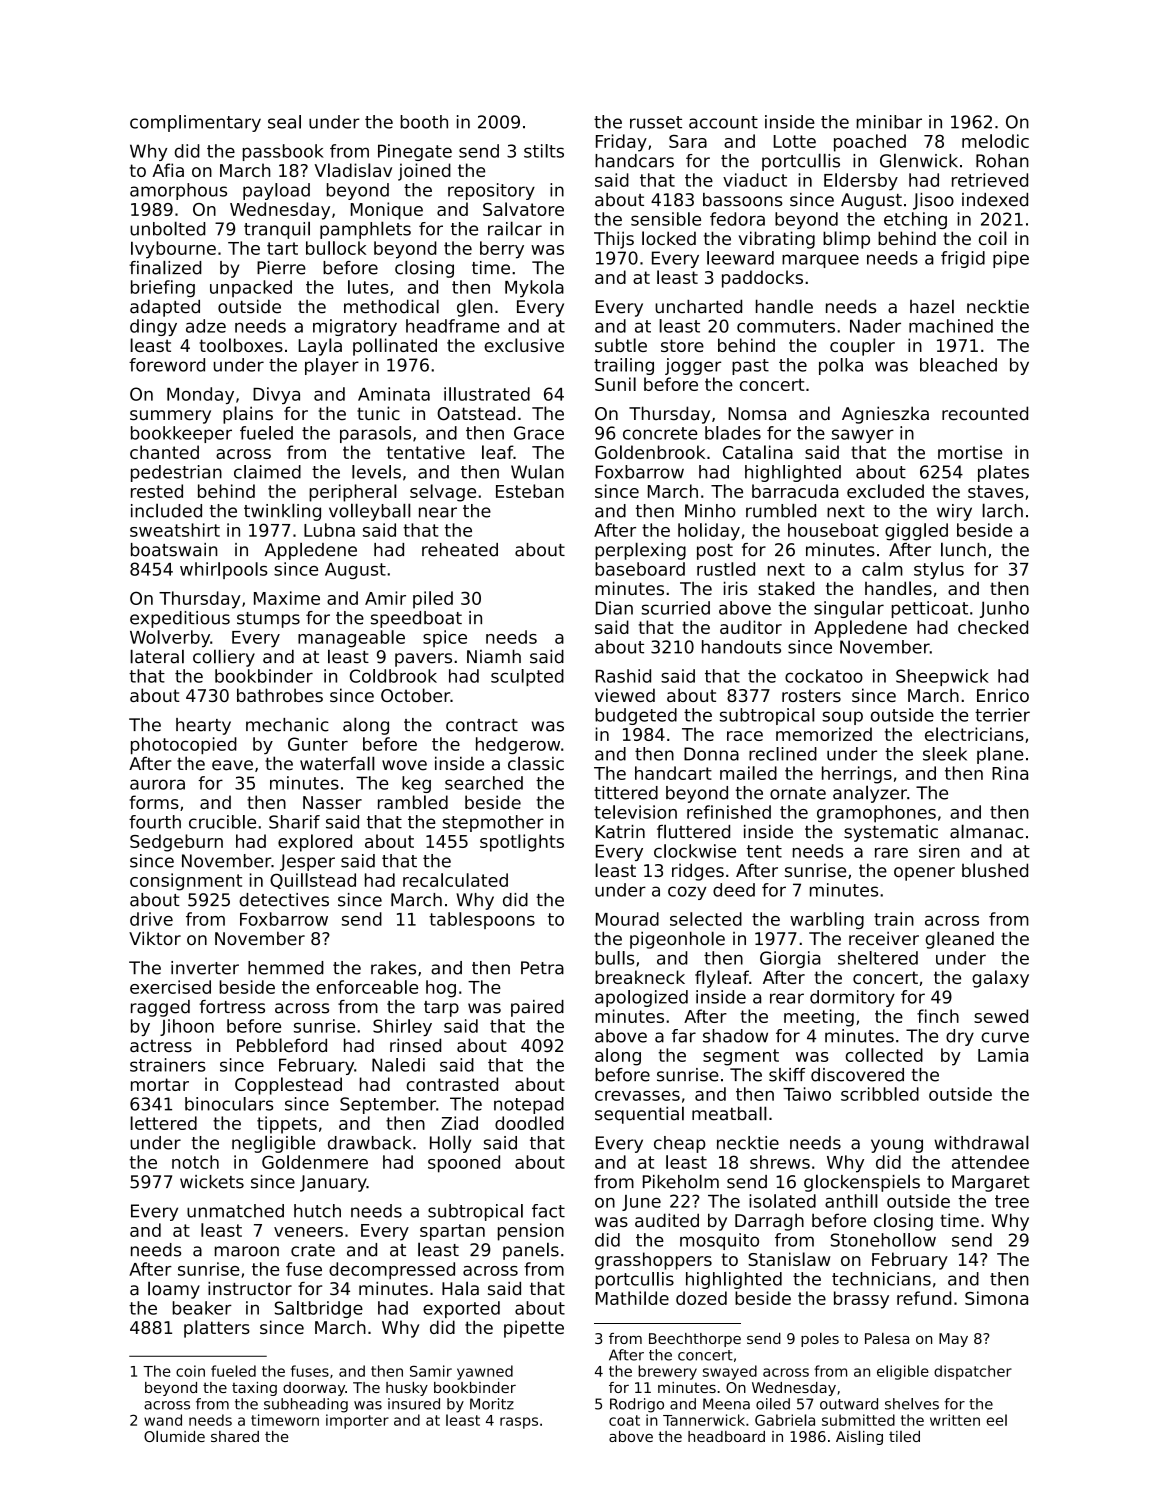 This screenshot has height=1500, width=1159. What do you see at coordinates (990, 180) in the screenshot?
I see `retrieved` at bounding box center [990, 180].
